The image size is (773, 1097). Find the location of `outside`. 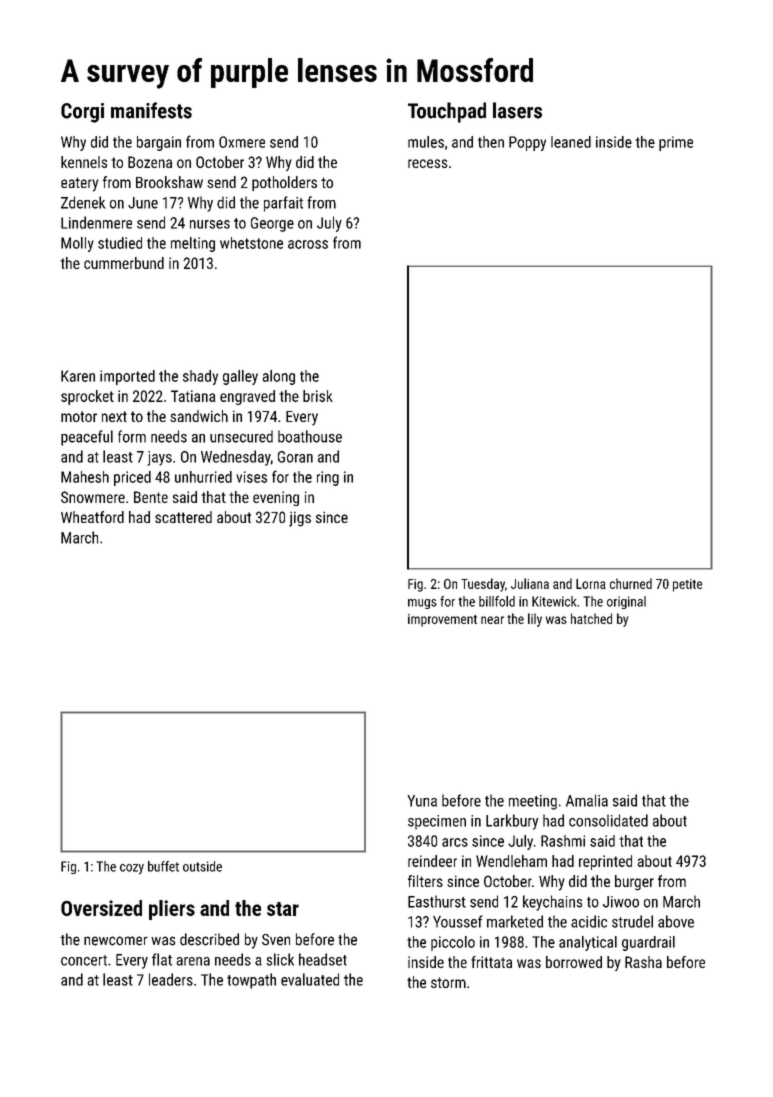

outside is located at coordinates (202, 866).
